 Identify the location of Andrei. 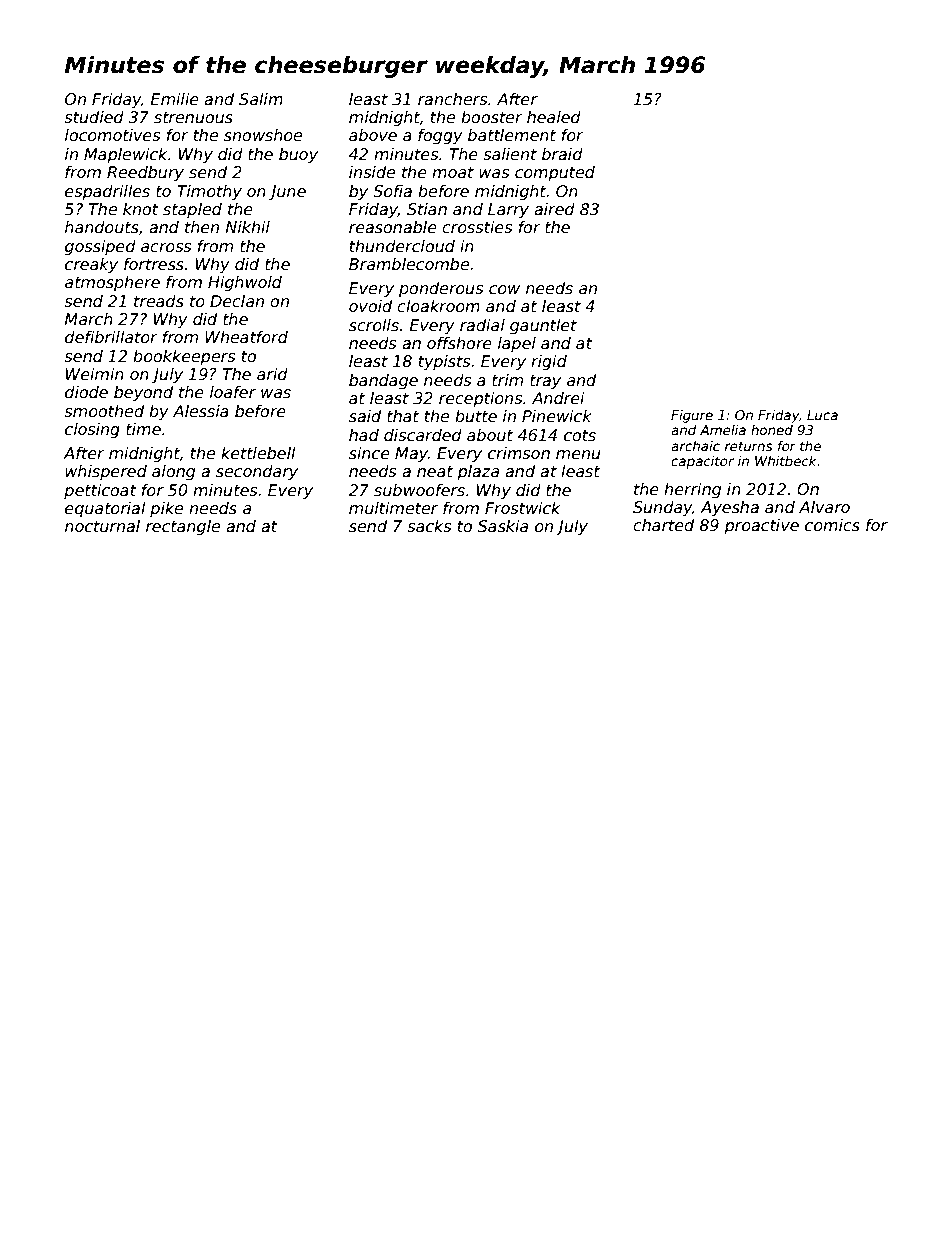
(558, 398).
